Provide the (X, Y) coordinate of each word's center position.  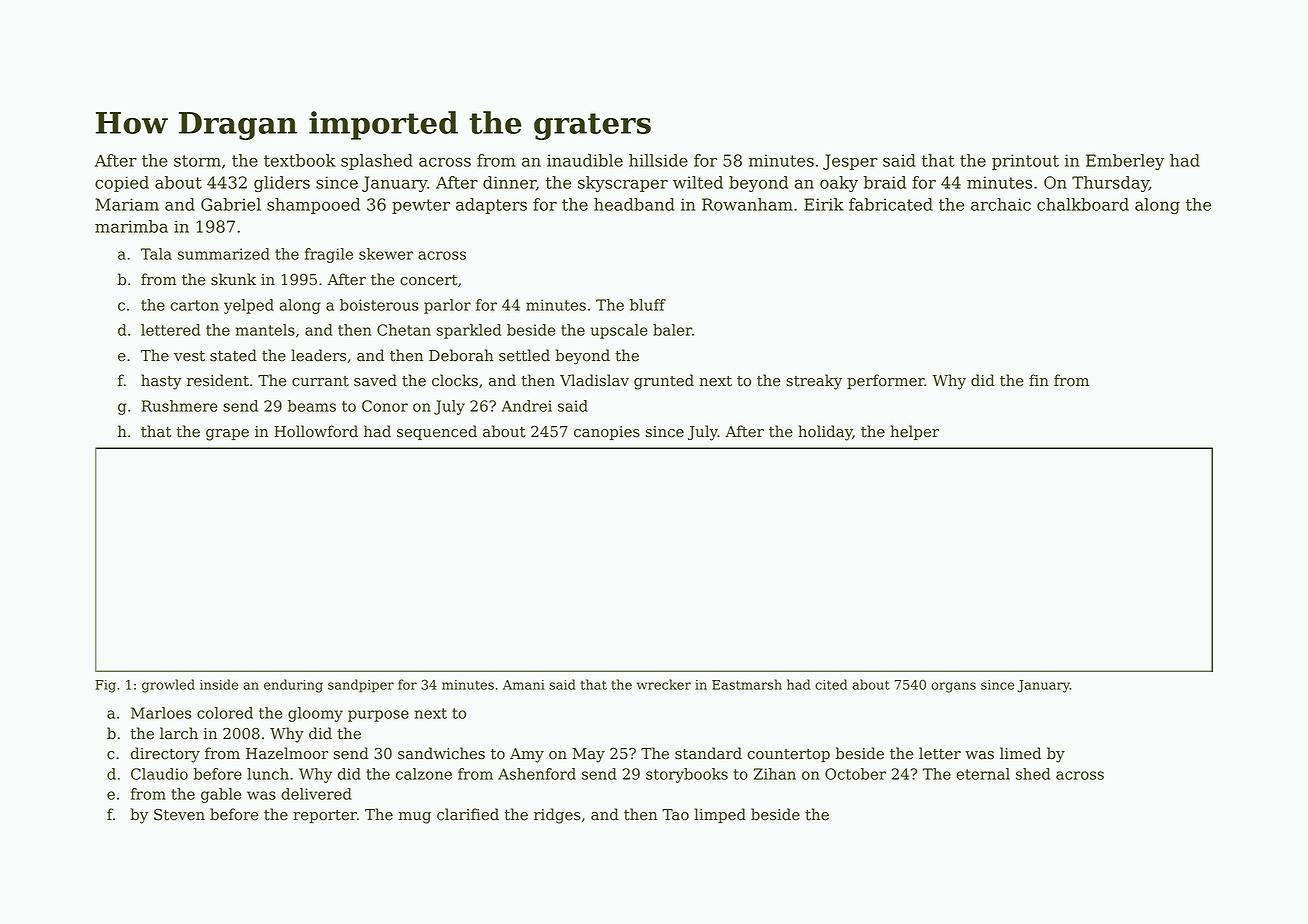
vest (189, 356)
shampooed (313, 206)
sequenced (437, 432)
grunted (664, 382)
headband (634, 204)
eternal (983, 774)
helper (914, 432)
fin (1039, 380)
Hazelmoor (287, 753)
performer (886, 381)
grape (227, 435)
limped (720, 815)
